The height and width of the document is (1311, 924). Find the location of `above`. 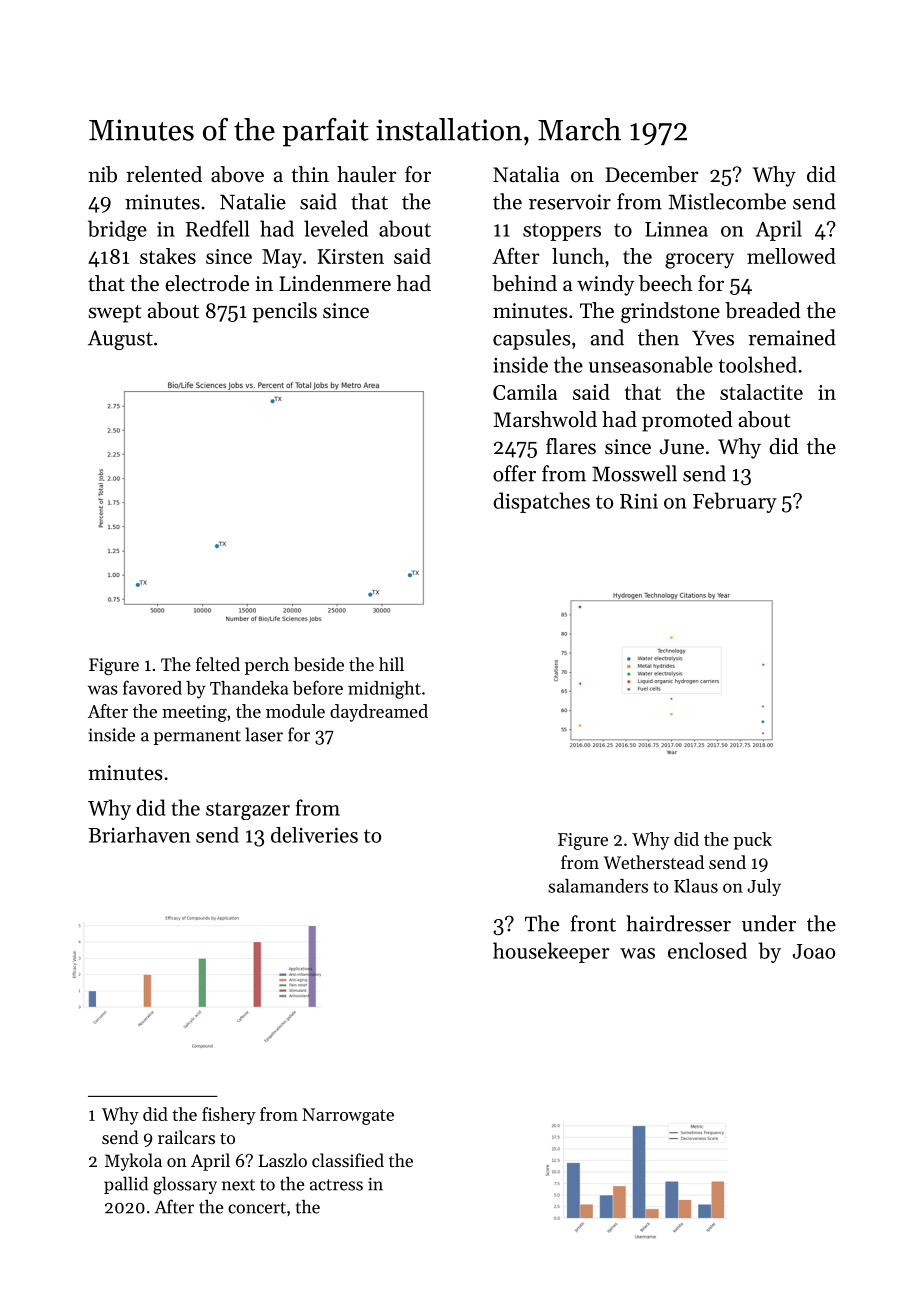

above is located at coordinates (237, 174).
